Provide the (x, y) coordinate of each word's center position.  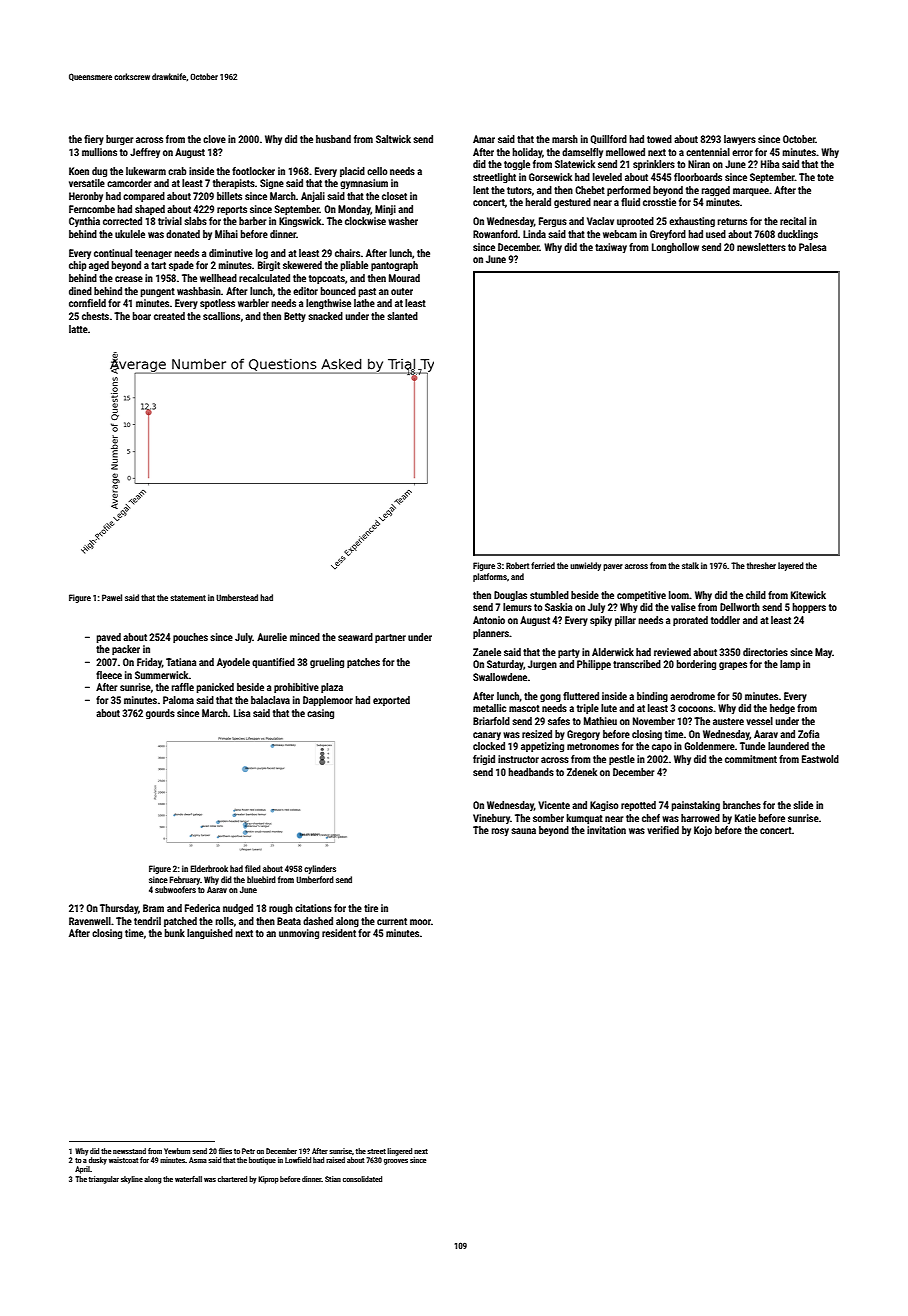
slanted (403, 316)
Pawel (112, 597)
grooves (396, 1162)
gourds (160, 714)
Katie (745, 818)
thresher (761, 565)
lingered (399, 1152)
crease (129, 279)
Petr (248, 1151)
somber (548, 818)
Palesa (813, 247)
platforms (490, 577)
